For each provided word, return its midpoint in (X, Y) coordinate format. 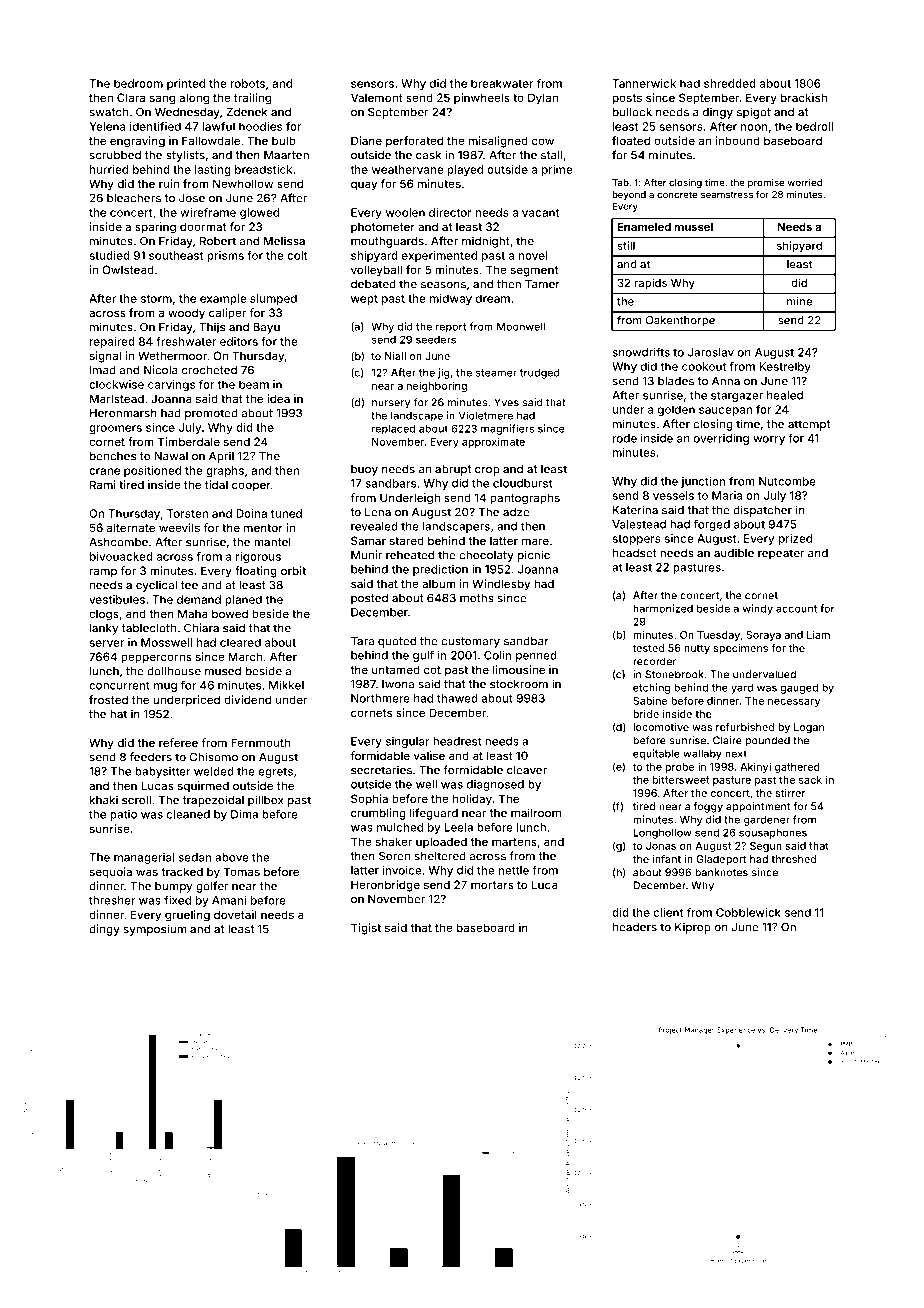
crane (104, 471)
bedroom (138, 83)
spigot (754, 113)
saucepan (725, 411)
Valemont (377, 97)
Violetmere (486, 415)
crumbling (378, 814)
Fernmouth (260, 742)
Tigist (366, 929)
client (668, 912)
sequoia (111, 873)
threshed (793, 859)
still (626, 245)
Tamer (542, 284)
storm (156, 299)
